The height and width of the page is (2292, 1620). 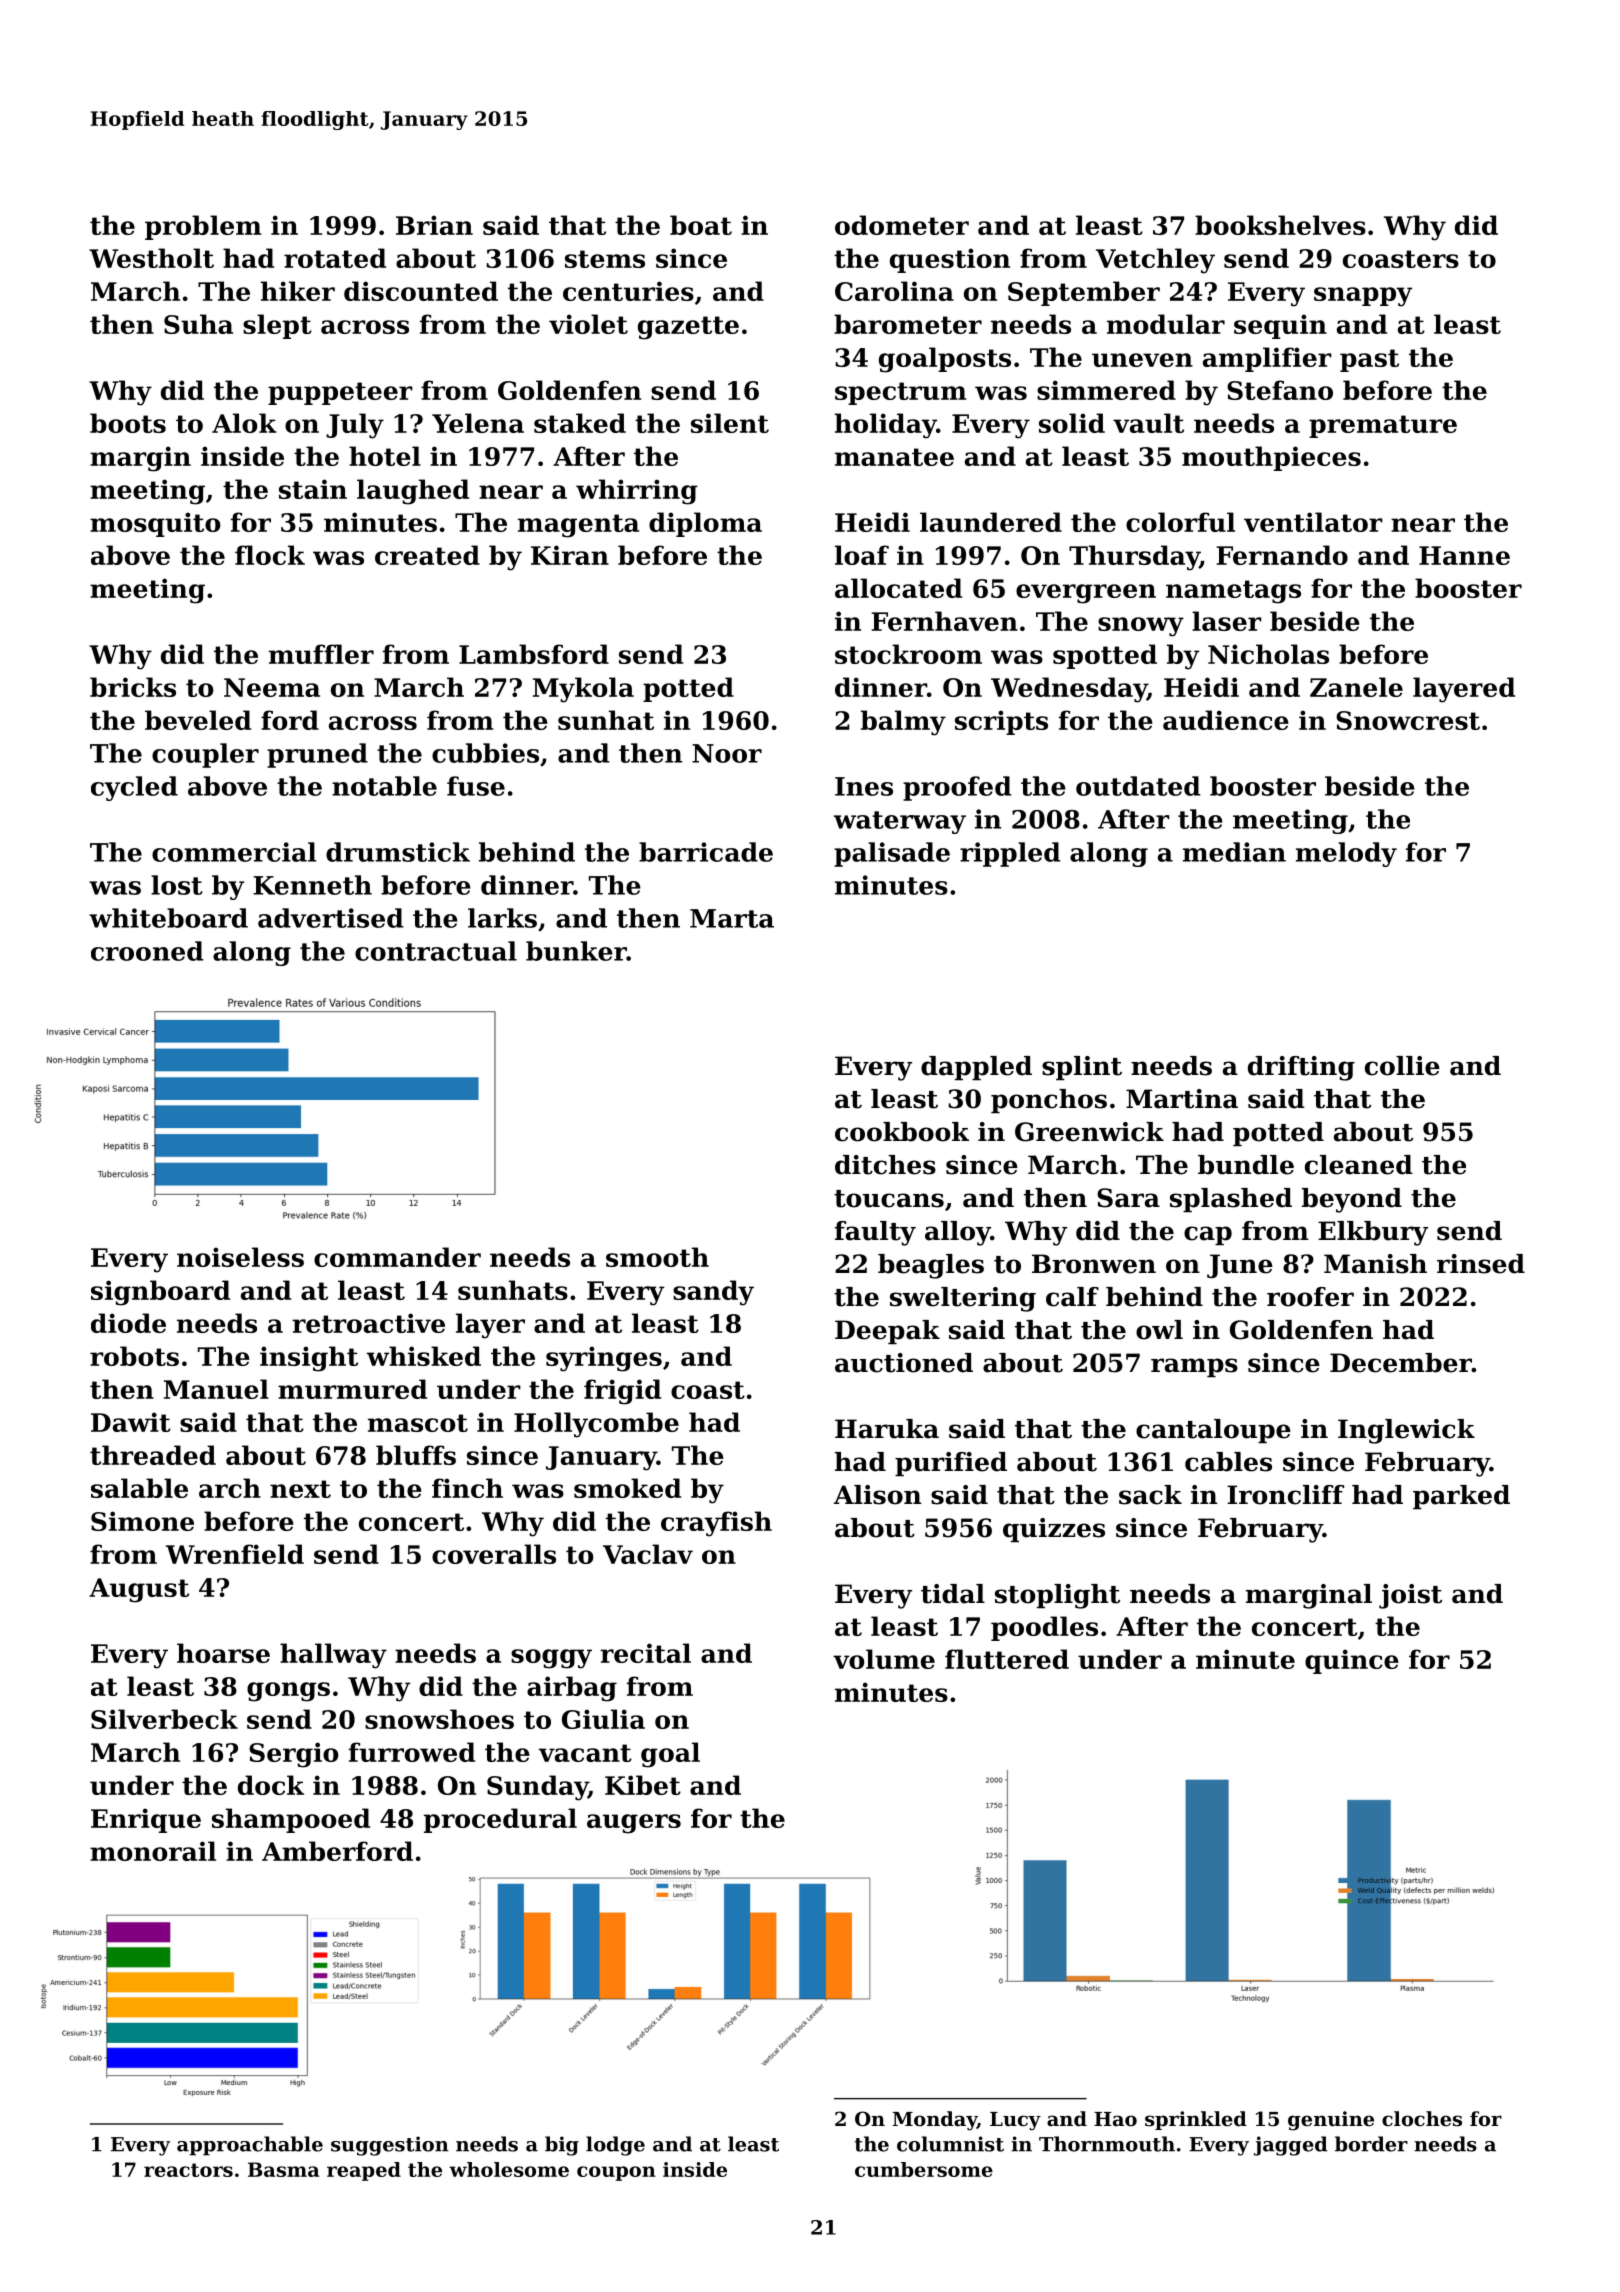 I want to click on sprinkled, so click(x=1196, y=2120).
